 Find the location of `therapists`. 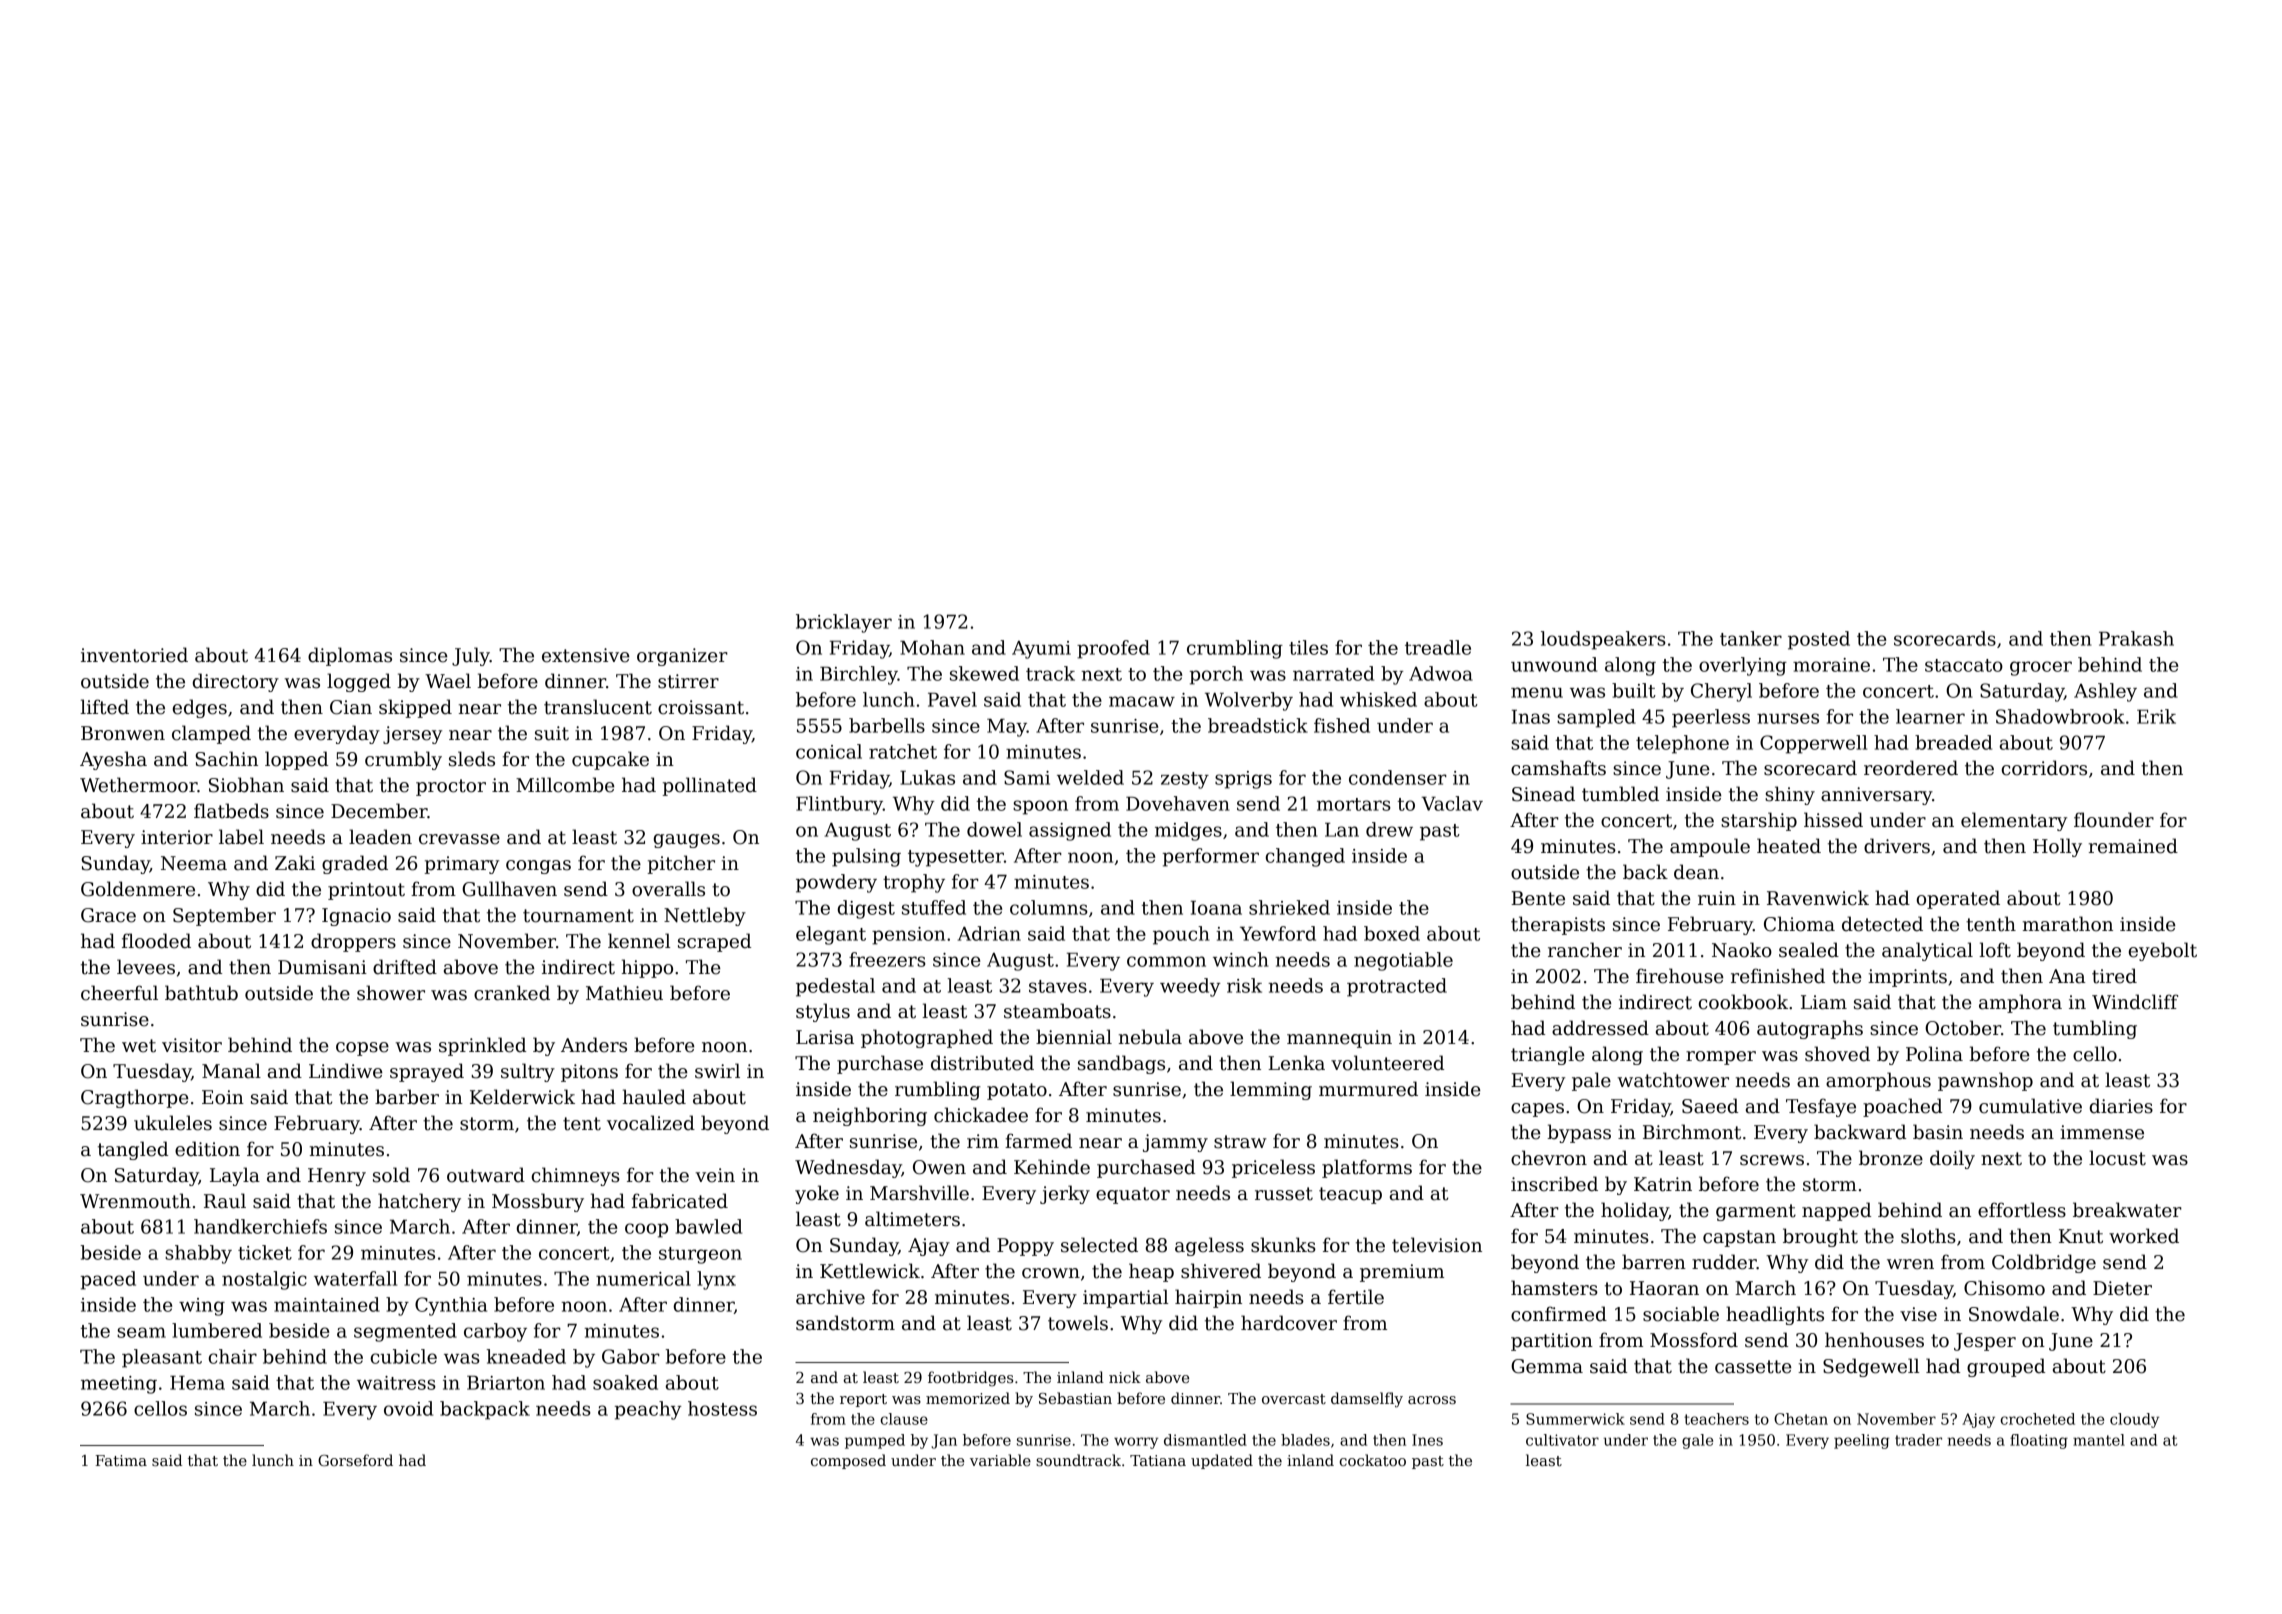

therapists is located at coordinates (1558, 925).
